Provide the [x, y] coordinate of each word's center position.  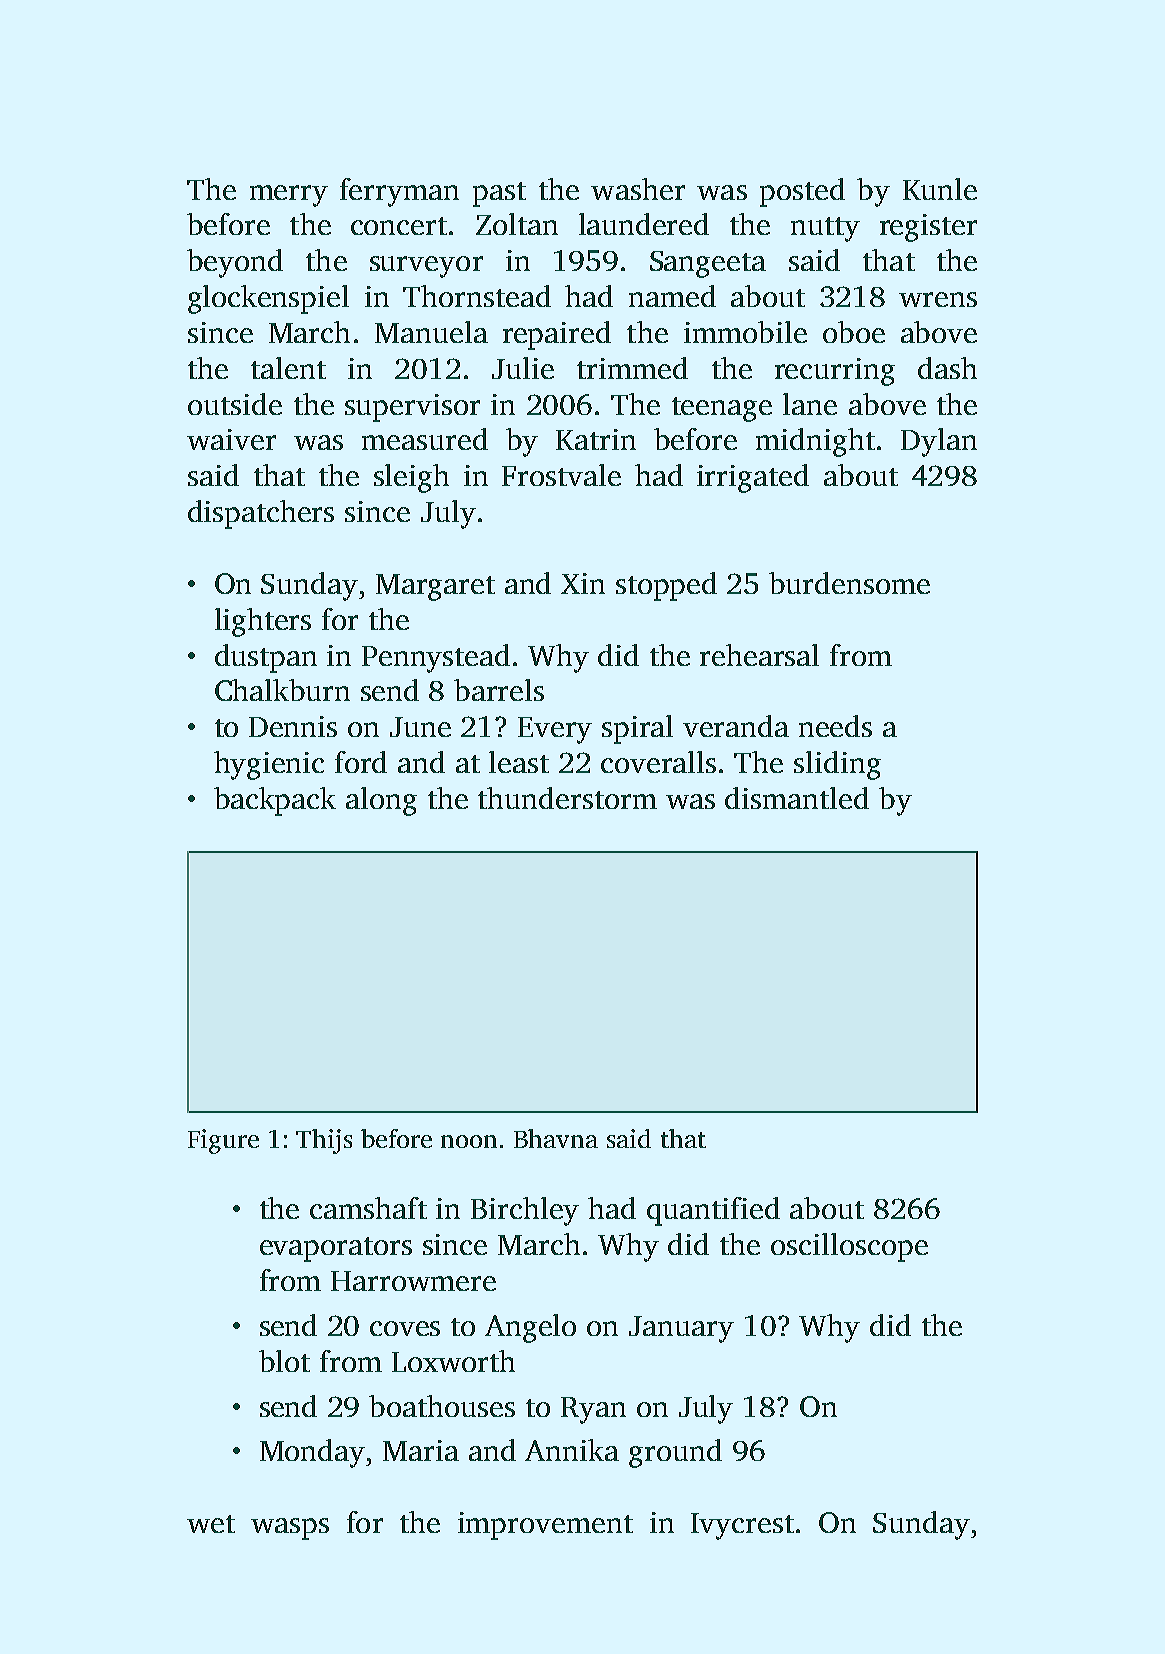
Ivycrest [742, 1526]
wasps [290, 1529]
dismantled [797, 798]
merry [289, 196]
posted [802, 192]
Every [555, 730]
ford [361, 762]
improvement [545, 1526]
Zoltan [517, 224]
